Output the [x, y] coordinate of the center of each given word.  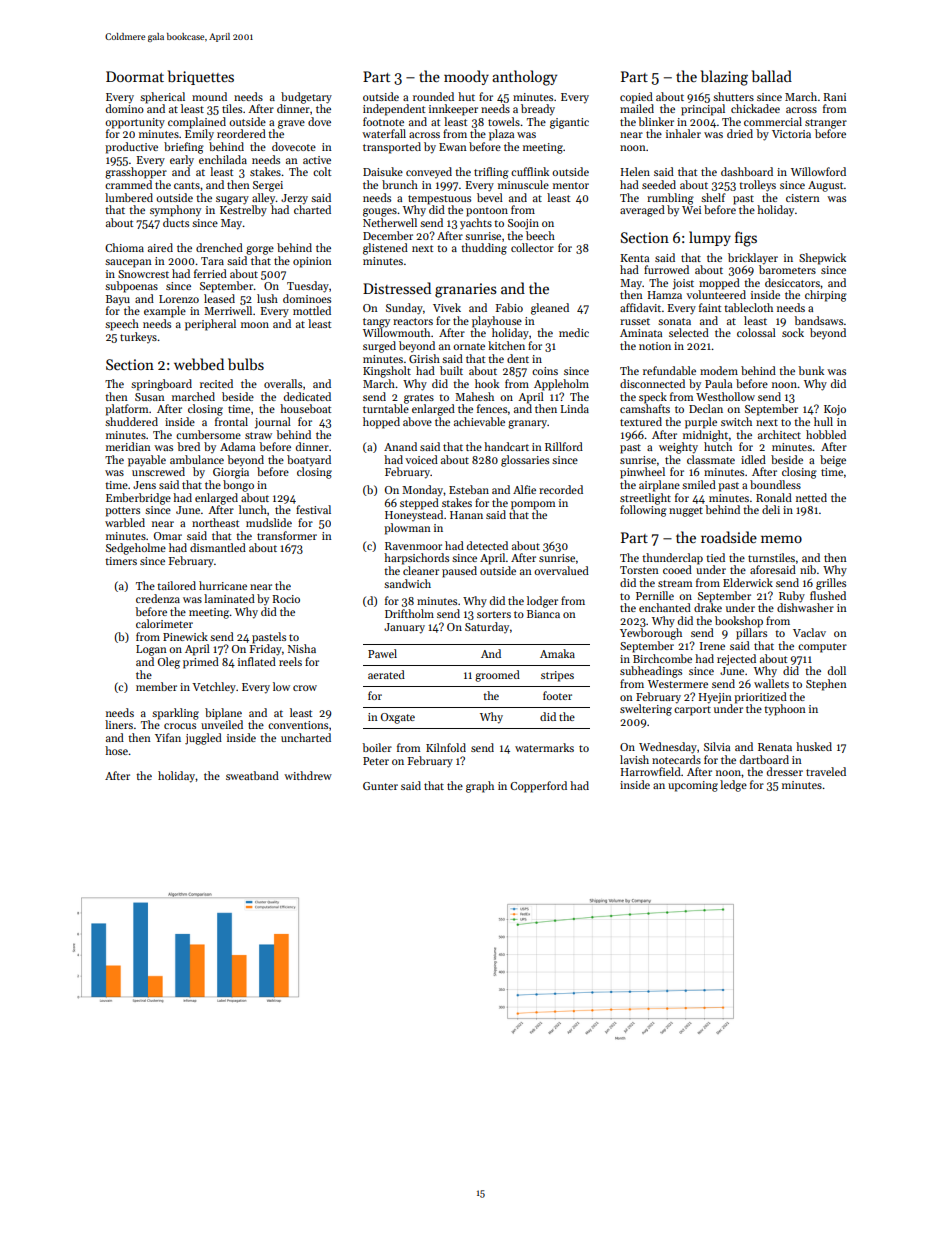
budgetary [306, 98]
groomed [497, 676]
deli [771, 509]
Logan [151, 650]
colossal [756, 332]
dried [740, 133]
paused [459, 572]
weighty [678, 448]
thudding [484, 249]
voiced [422, 459]
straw [258, 435]
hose [116, 750]
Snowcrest [143, 274]
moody [466, 77]
